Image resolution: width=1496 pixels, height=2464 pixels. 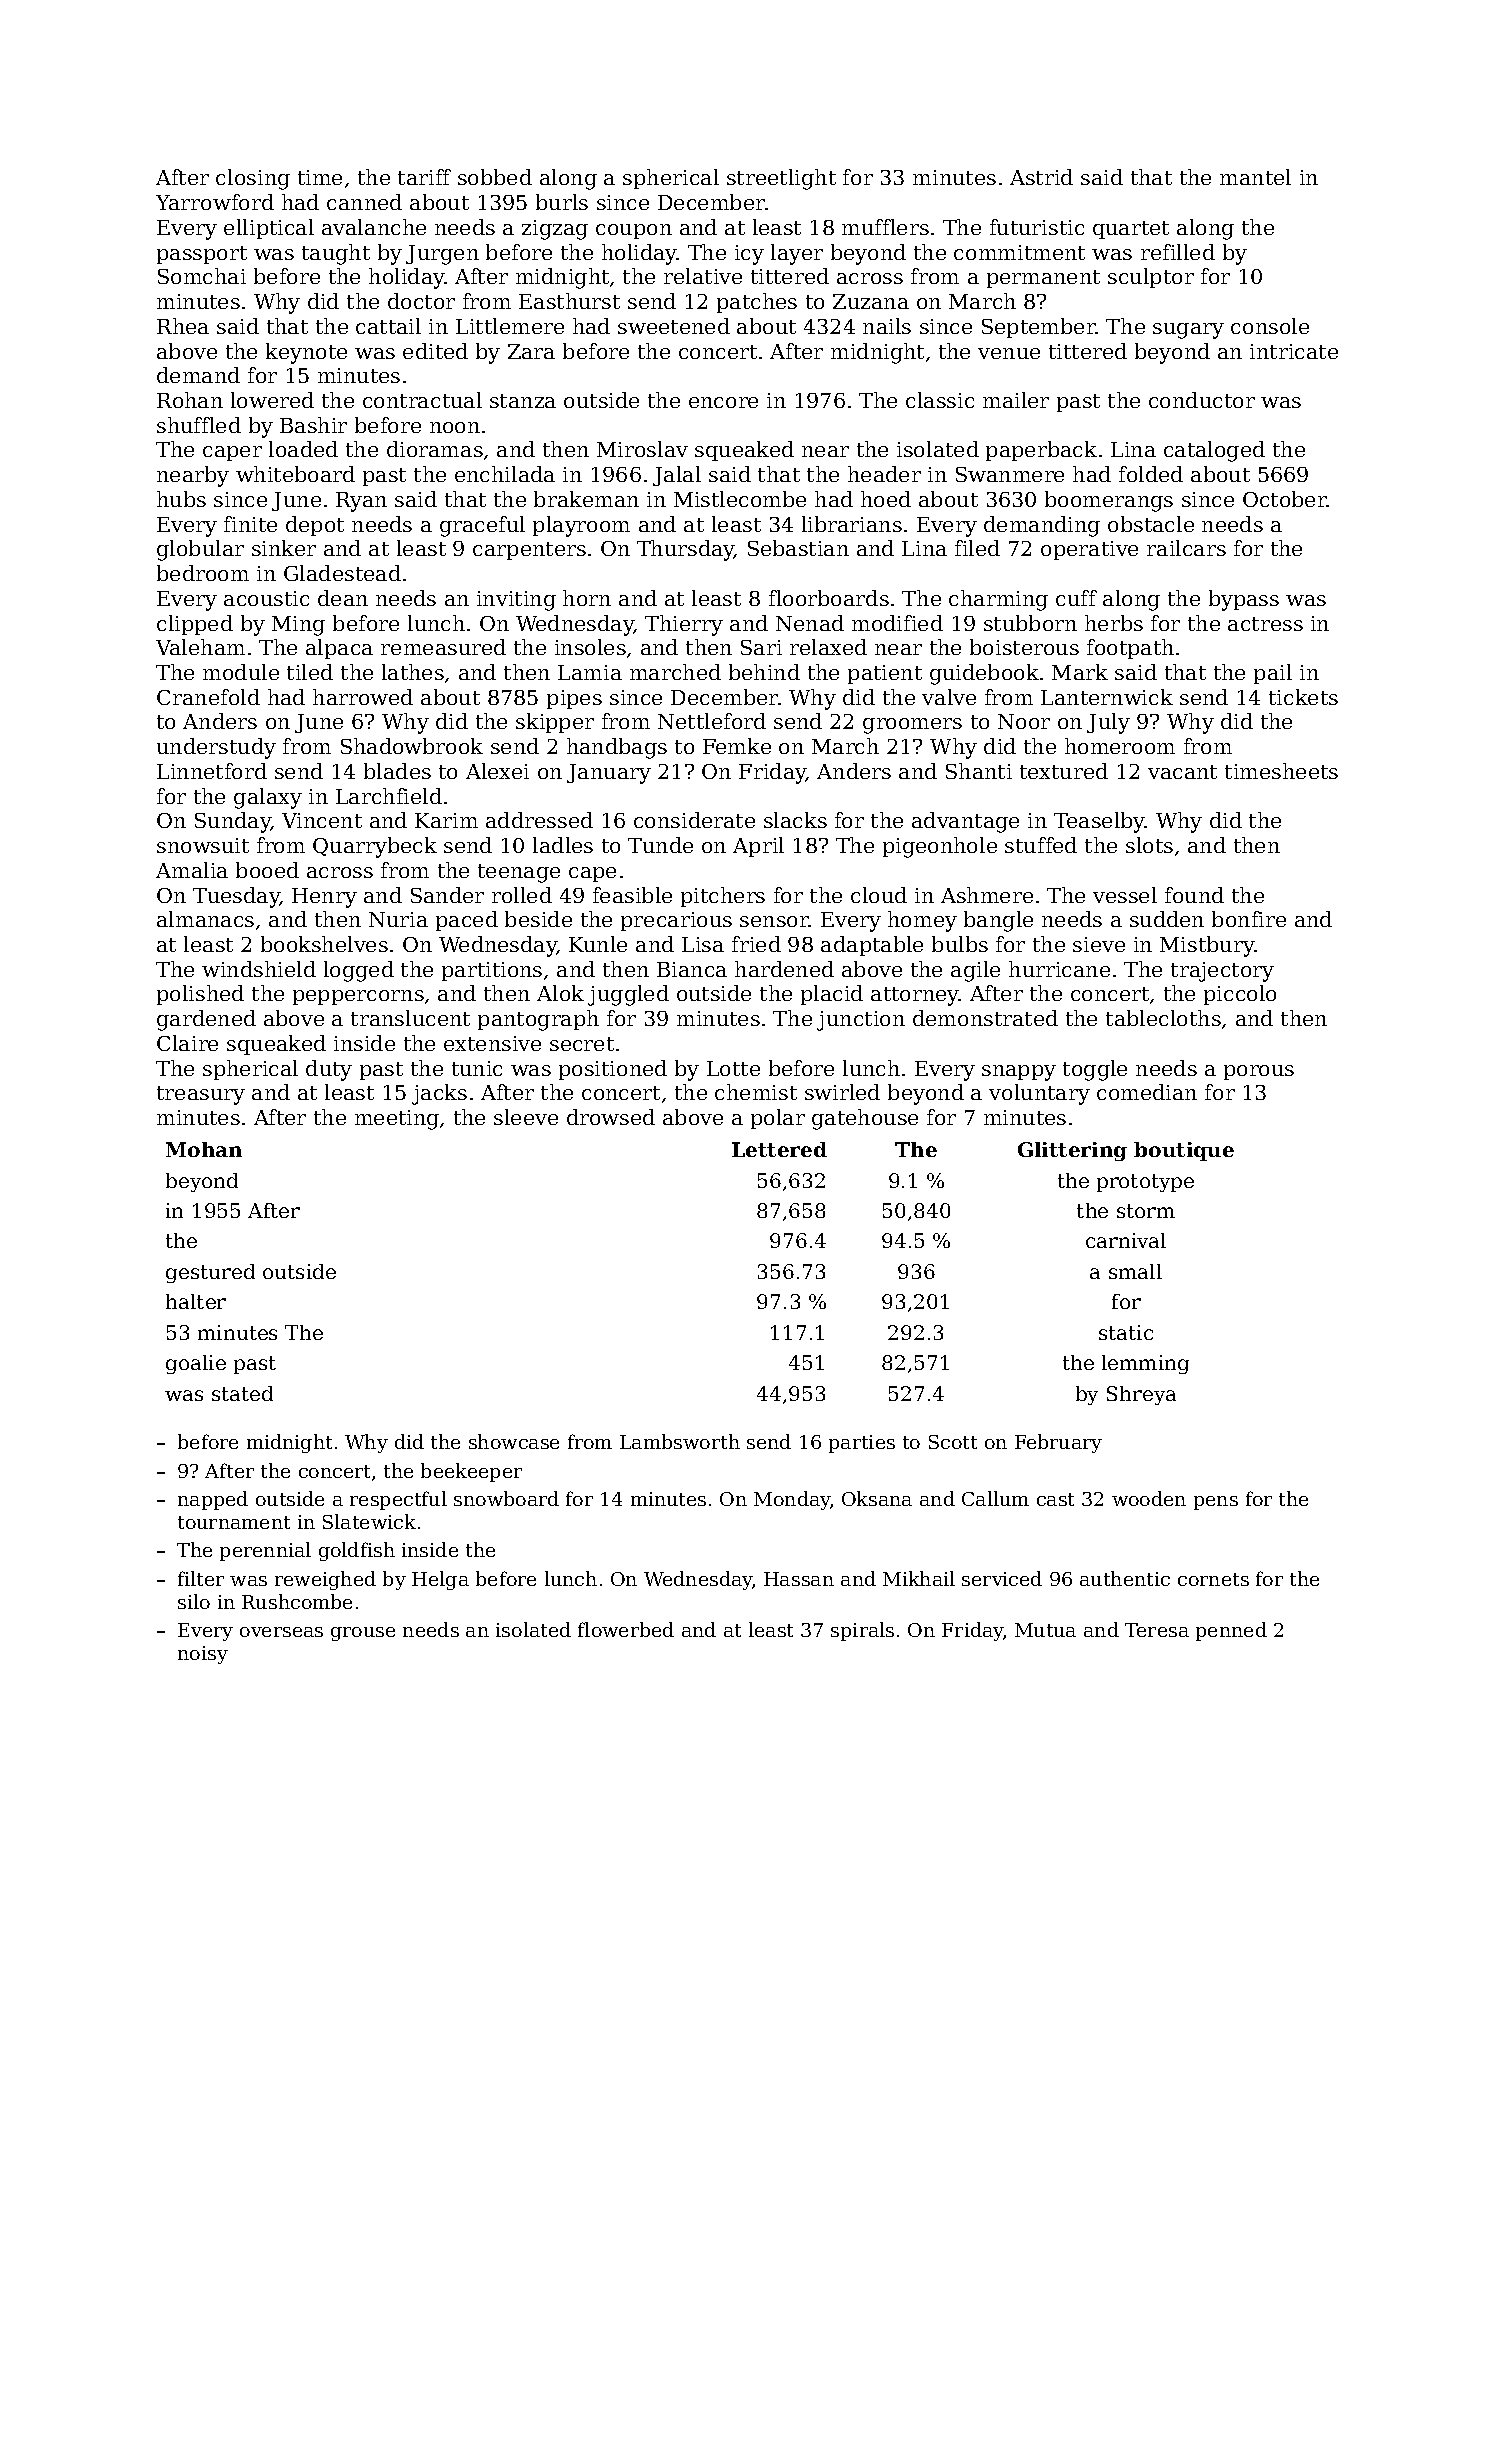 What do you see at coordinates (210, 1273) in the document?
I see `gestured` at bounding box center [210, 1273].
